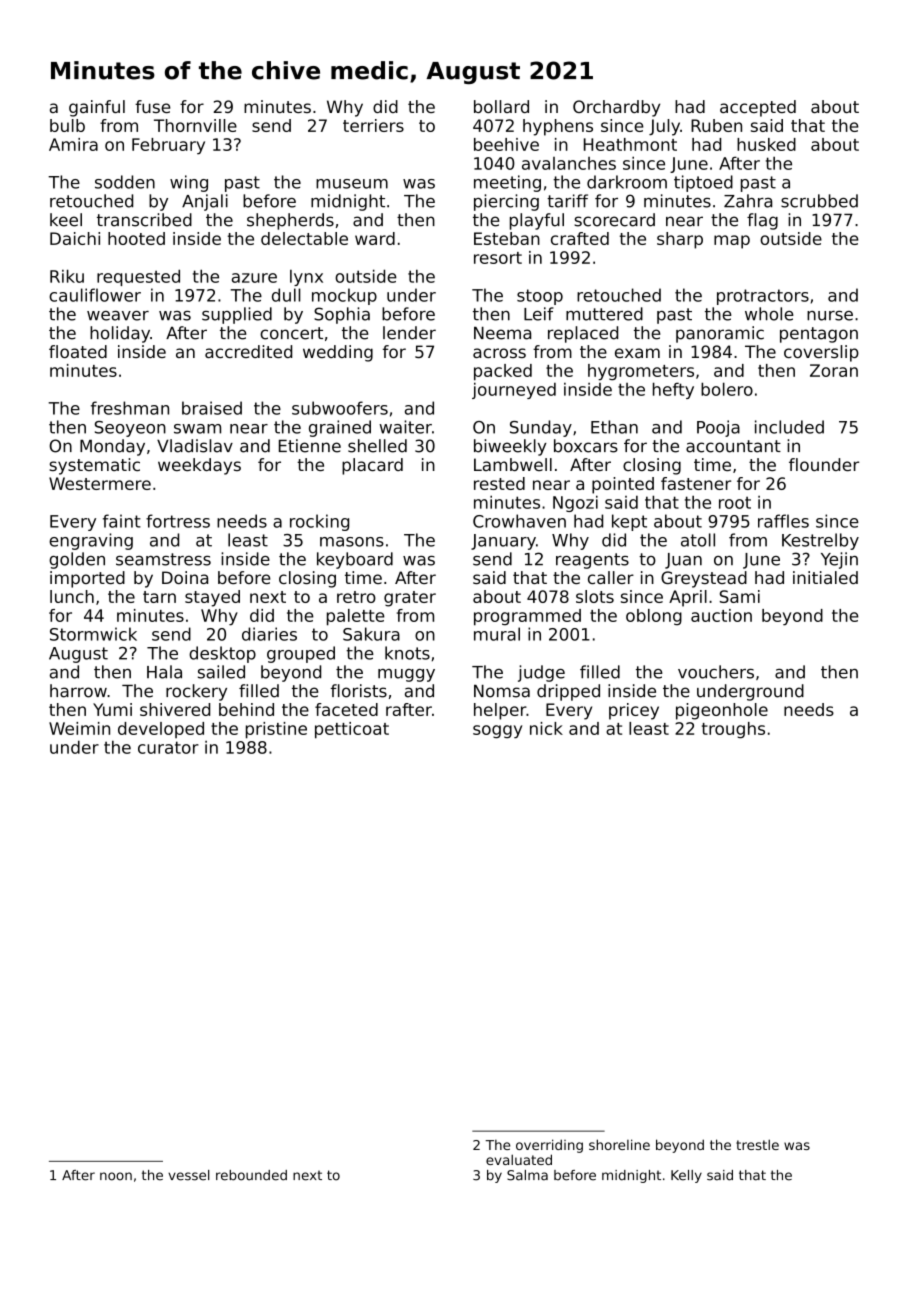  I want to click on curator, so click(168, 747).
